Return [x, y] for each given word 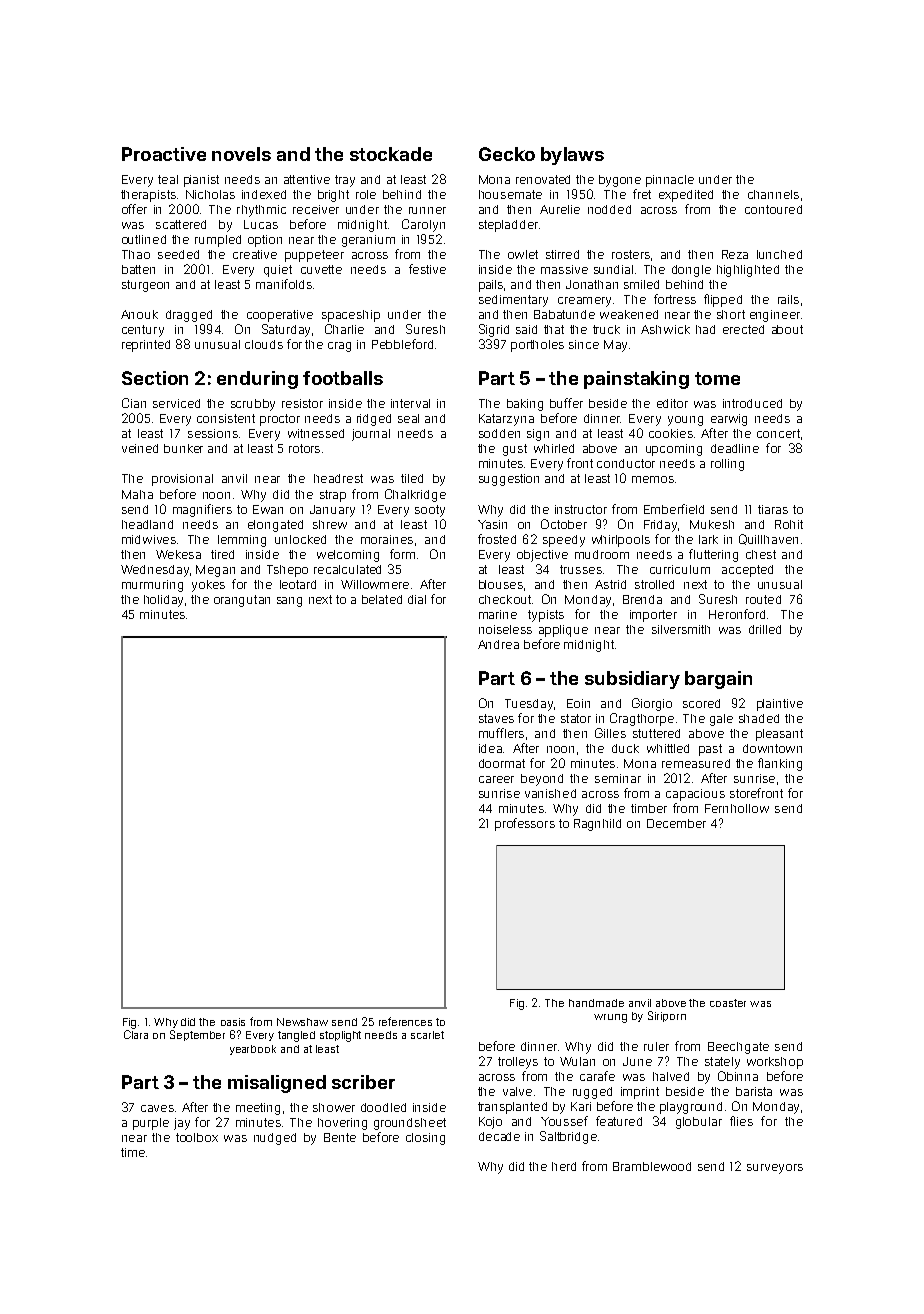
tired [222, 554]
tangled [296, 1036]
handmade [596, 1003]
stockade [391, 154]
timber [649, 808]
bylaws [572, 156]
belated [382, 599]
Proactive [164, 154]
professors [525, 824]
